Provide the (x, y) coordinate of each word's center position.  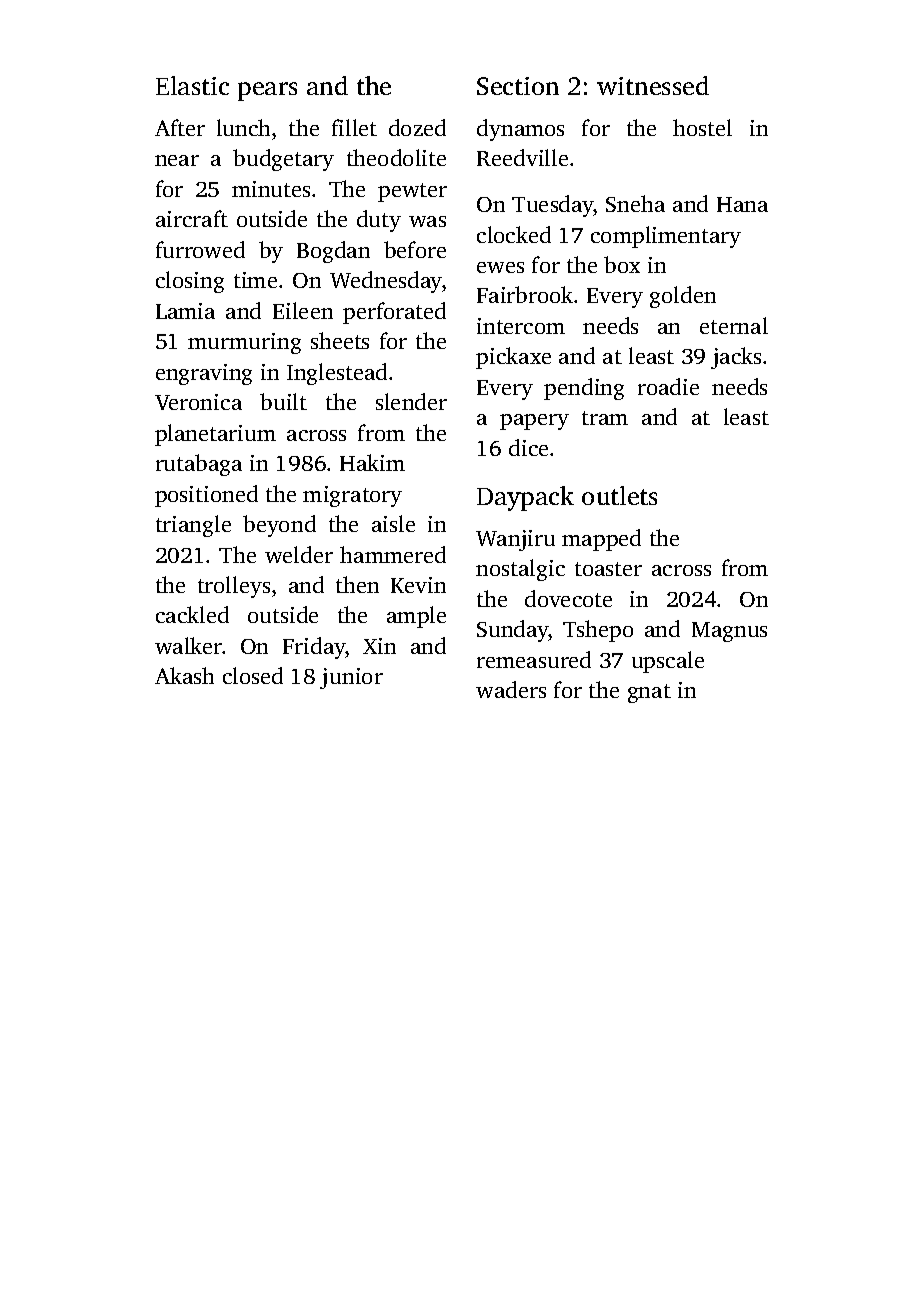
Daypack (525, 498)
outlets (619, 495)
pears (267, 91)
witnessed (653, 85)
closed (253, 675)
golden (683, 297)
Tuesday (553, 206)
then (357, 584)
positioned (206, 496)
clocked (514, 234)
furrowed (200, 249)
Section (518, 86)
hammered (393, 554)
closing (190, 282)
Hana (742, 204)
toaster (608, 569)
